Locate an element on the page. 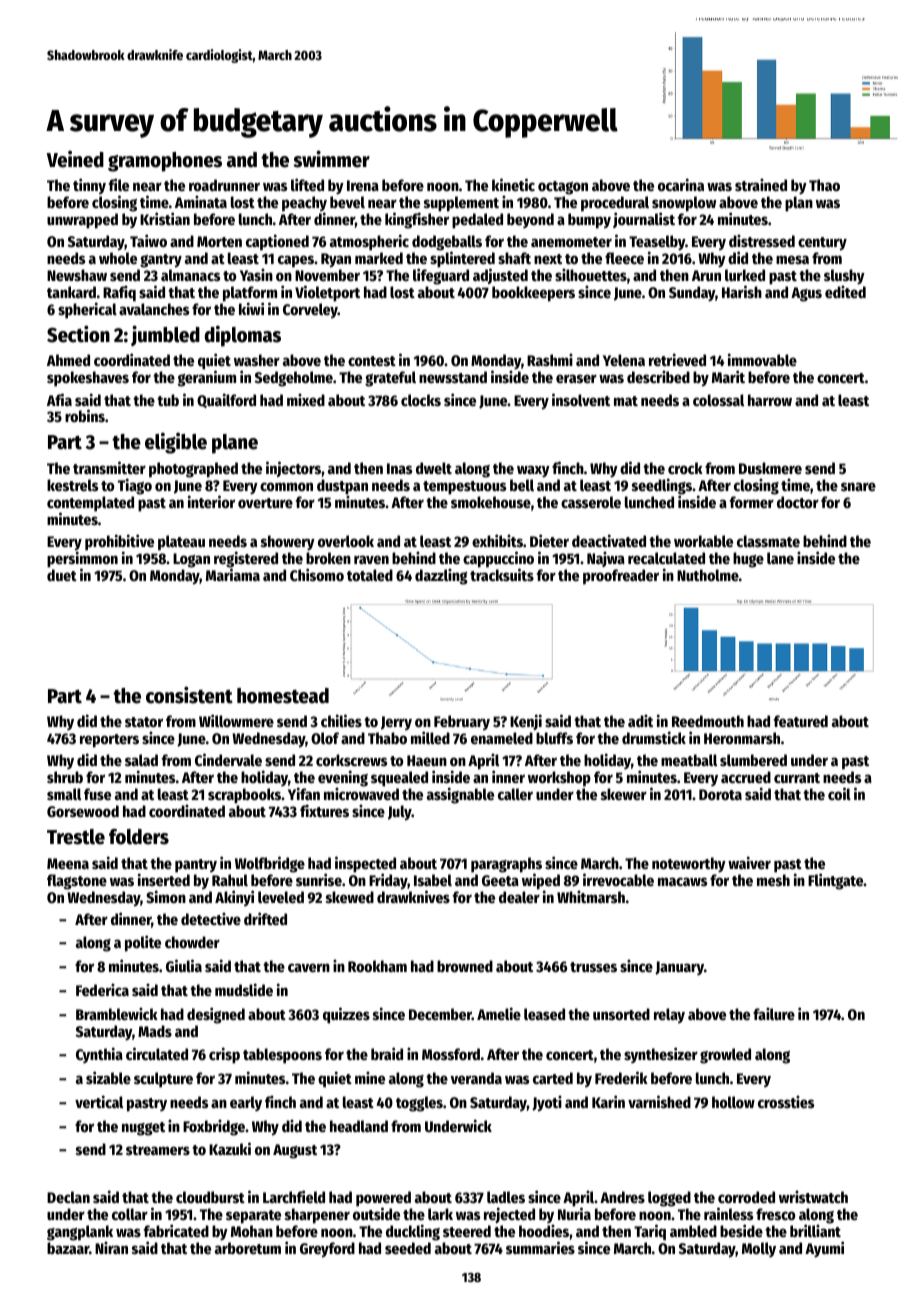 This page has width=924, height=1308. Nuria is located at coordinates (574, 1213).
